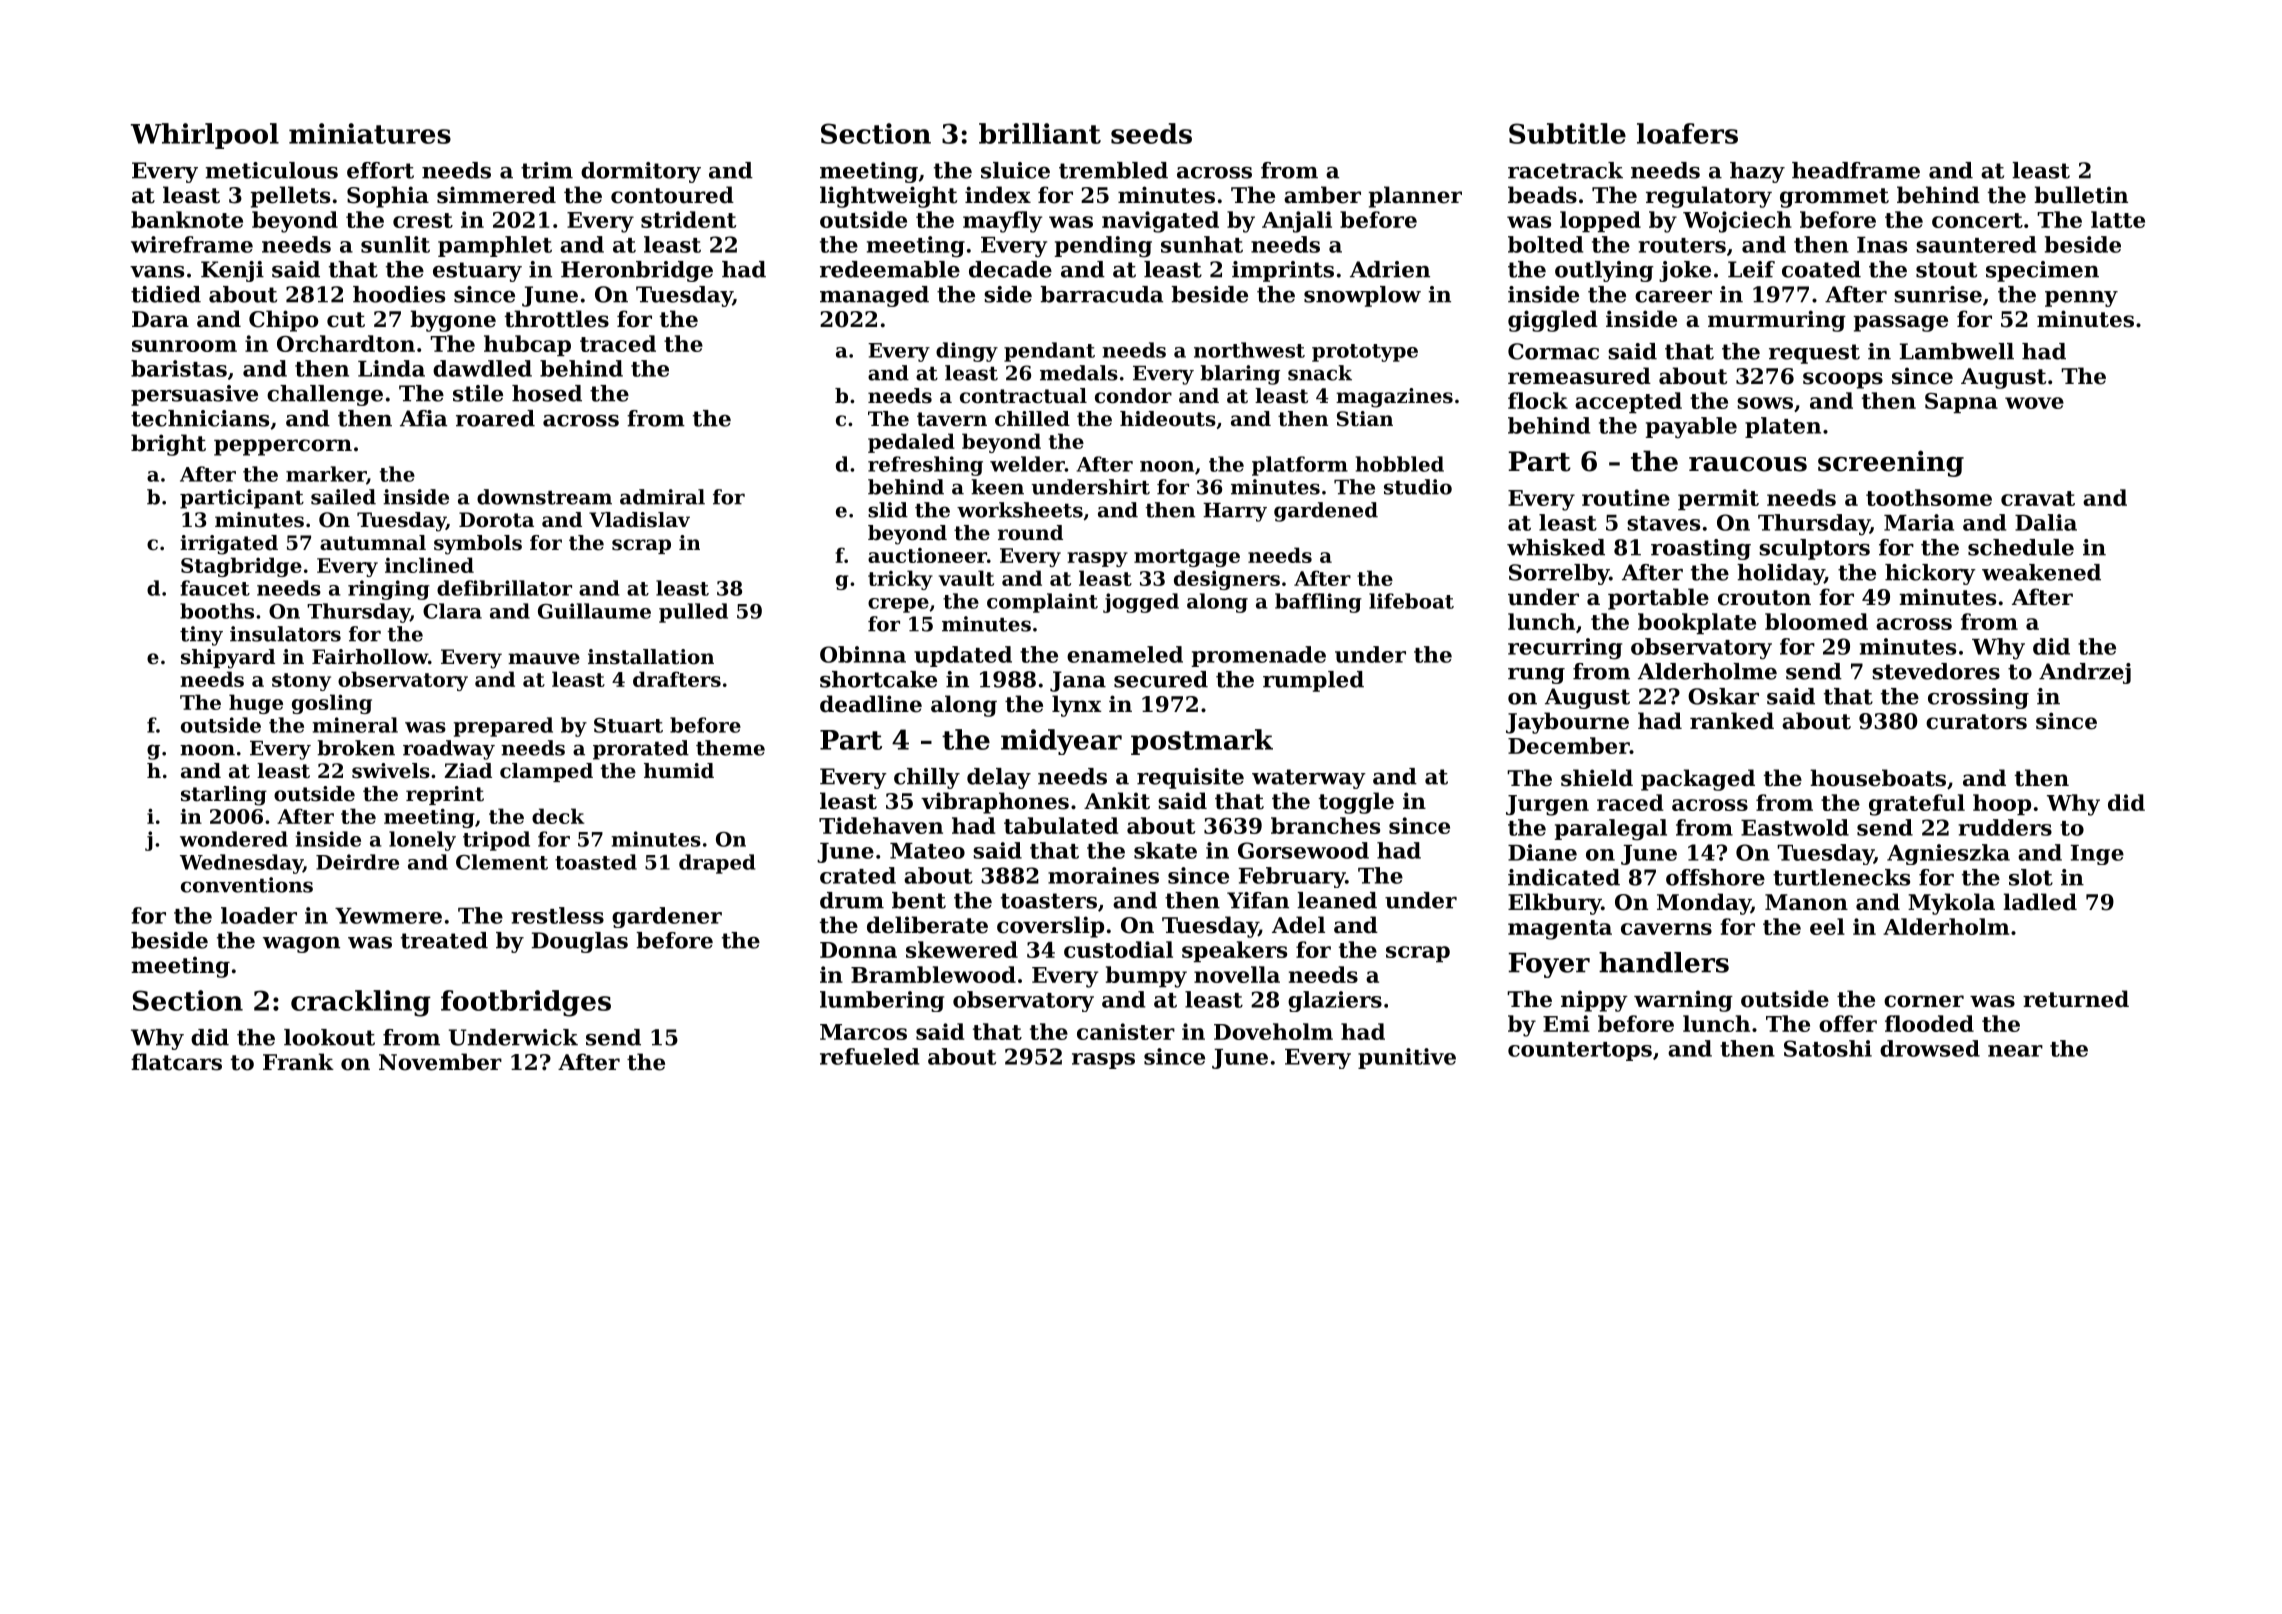 The image size is (2282, 1614). Describe the element at coordinates (1015, 170) in the page. I see `sluice` at that location.
